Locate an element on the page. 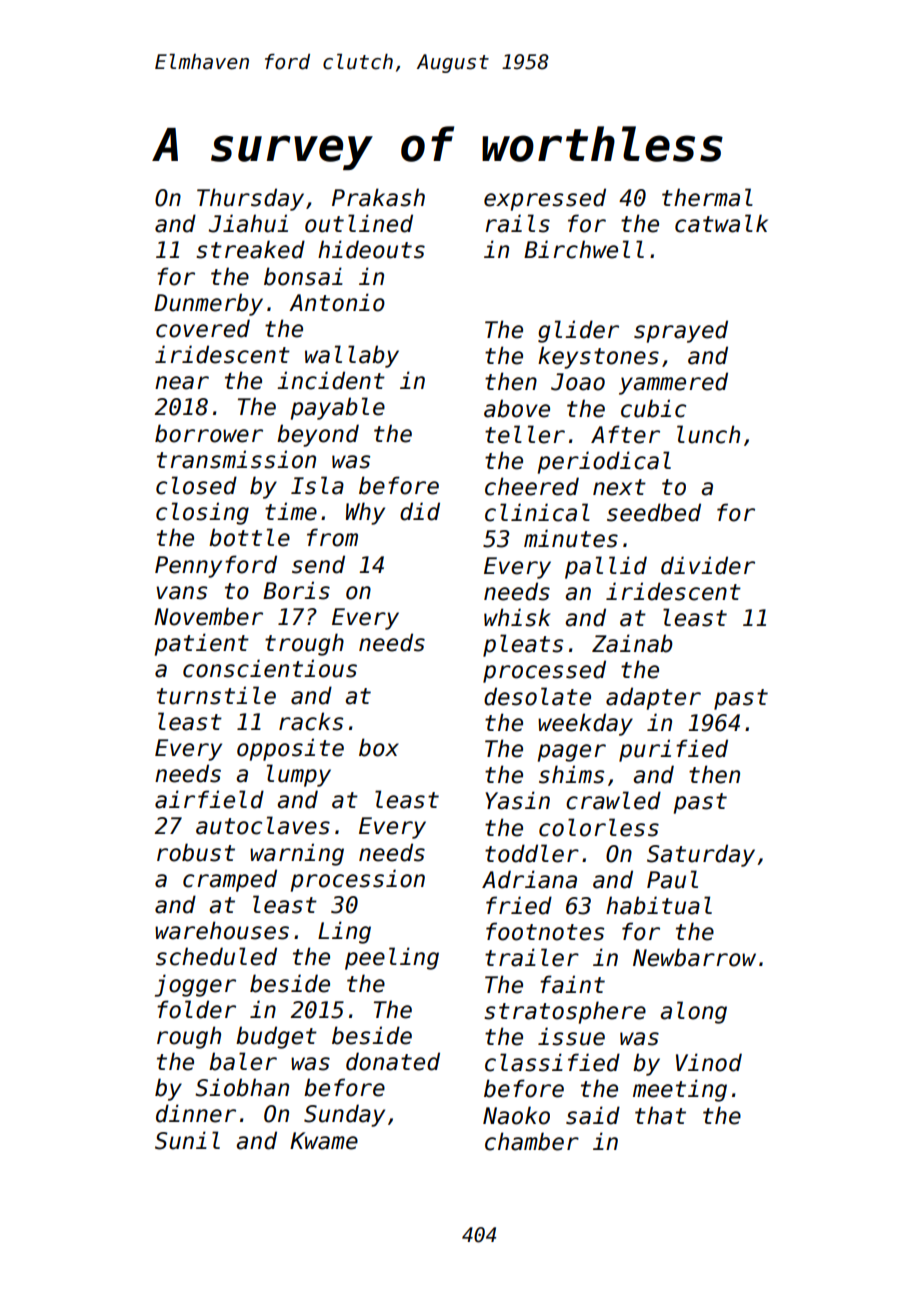  yammered is located at coordinates (673, 383).
